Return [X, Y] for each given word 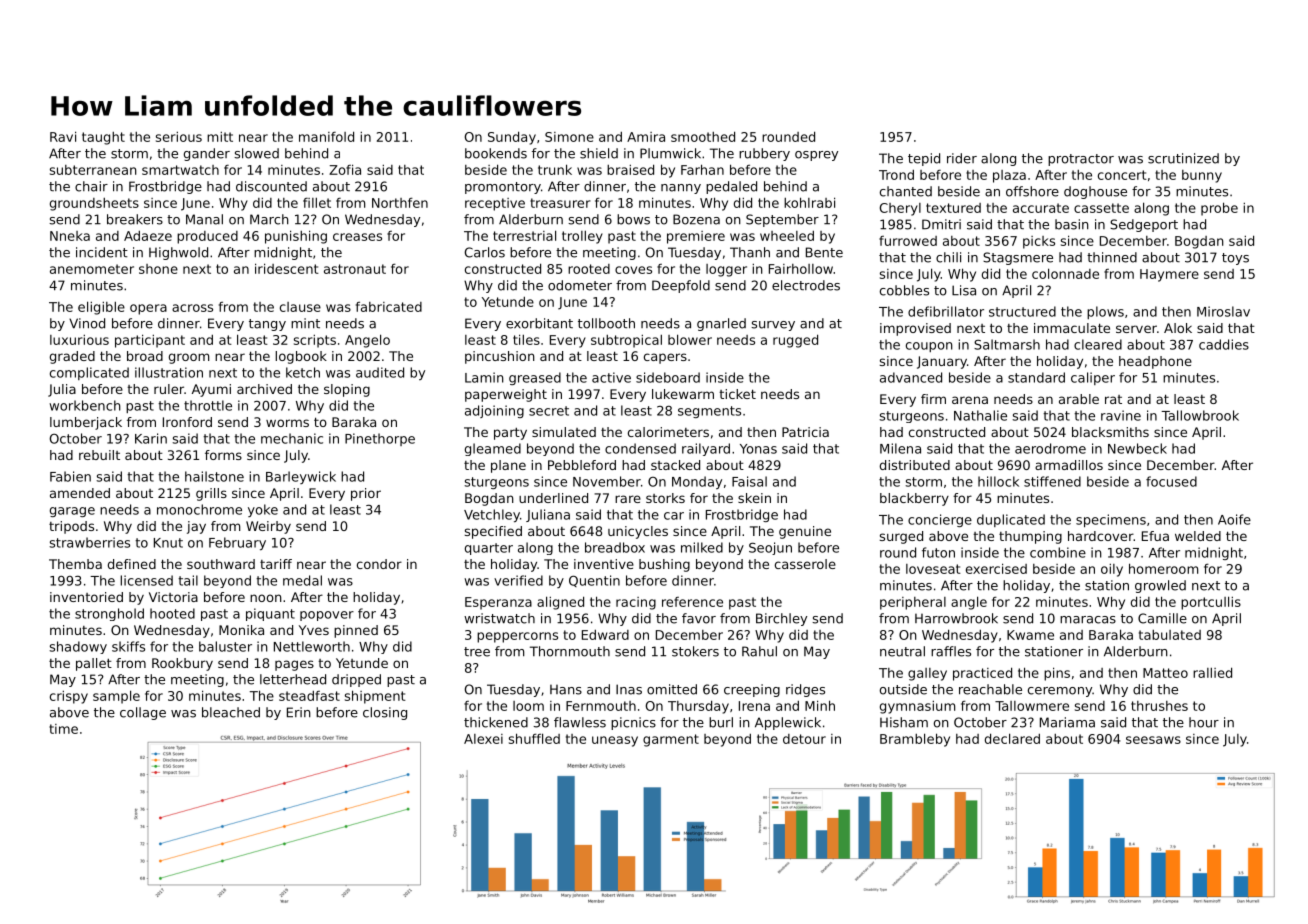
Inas [629, 689]
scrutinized [1183, 158]
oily [1112, 570]
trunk [555, 169]
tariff [276, 564]
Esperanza [498, 603]
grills [211, 494]
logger [726, 270]
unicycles [638, 532]
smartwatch [180, 170]
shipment [375, 697]
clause [300, 307]
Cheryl [900, 209]
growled [1160, 586]
